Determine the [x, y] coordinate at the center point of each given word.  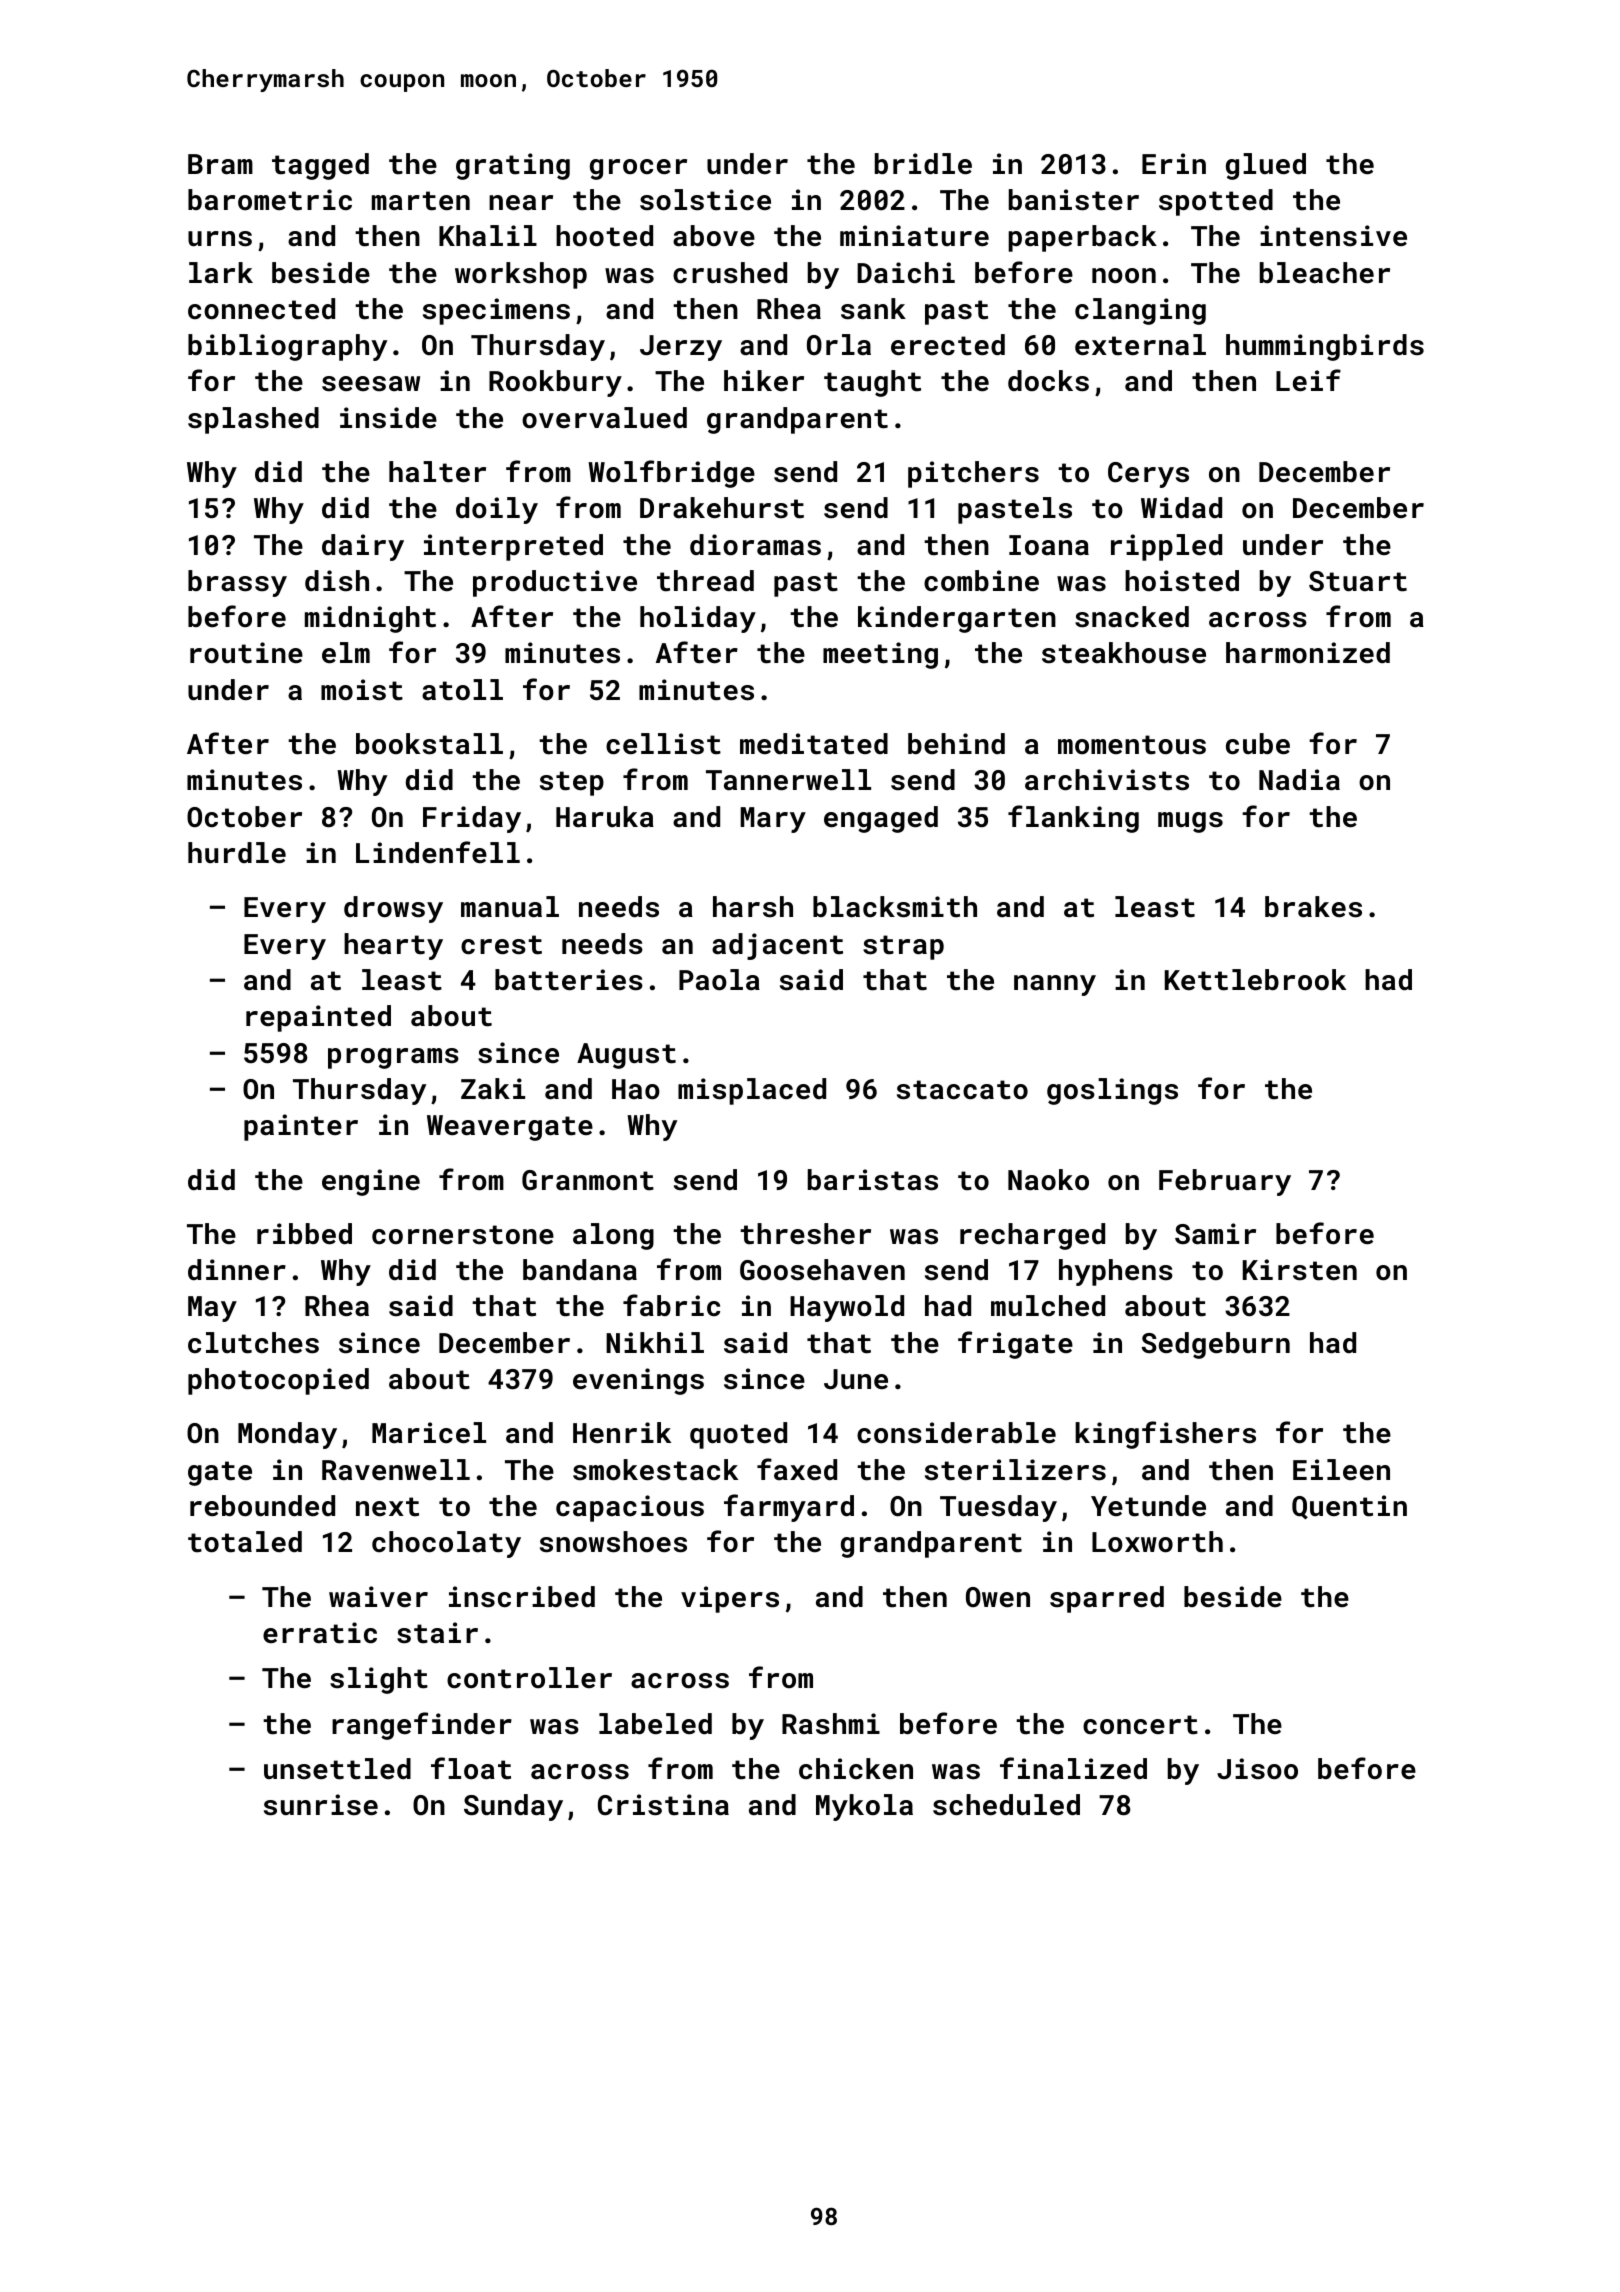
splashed [253, 420]
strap [903, 947]
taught [872, 383]
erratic [320, 1633]
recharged [1032, 1236]
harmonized [1308, 653]
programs [393, 1058]
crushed [730, 273]
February [1225, 1182]
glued [1266, 166]
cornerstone [463, 1235]
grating [513, 166]
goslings [1112, 1091]
